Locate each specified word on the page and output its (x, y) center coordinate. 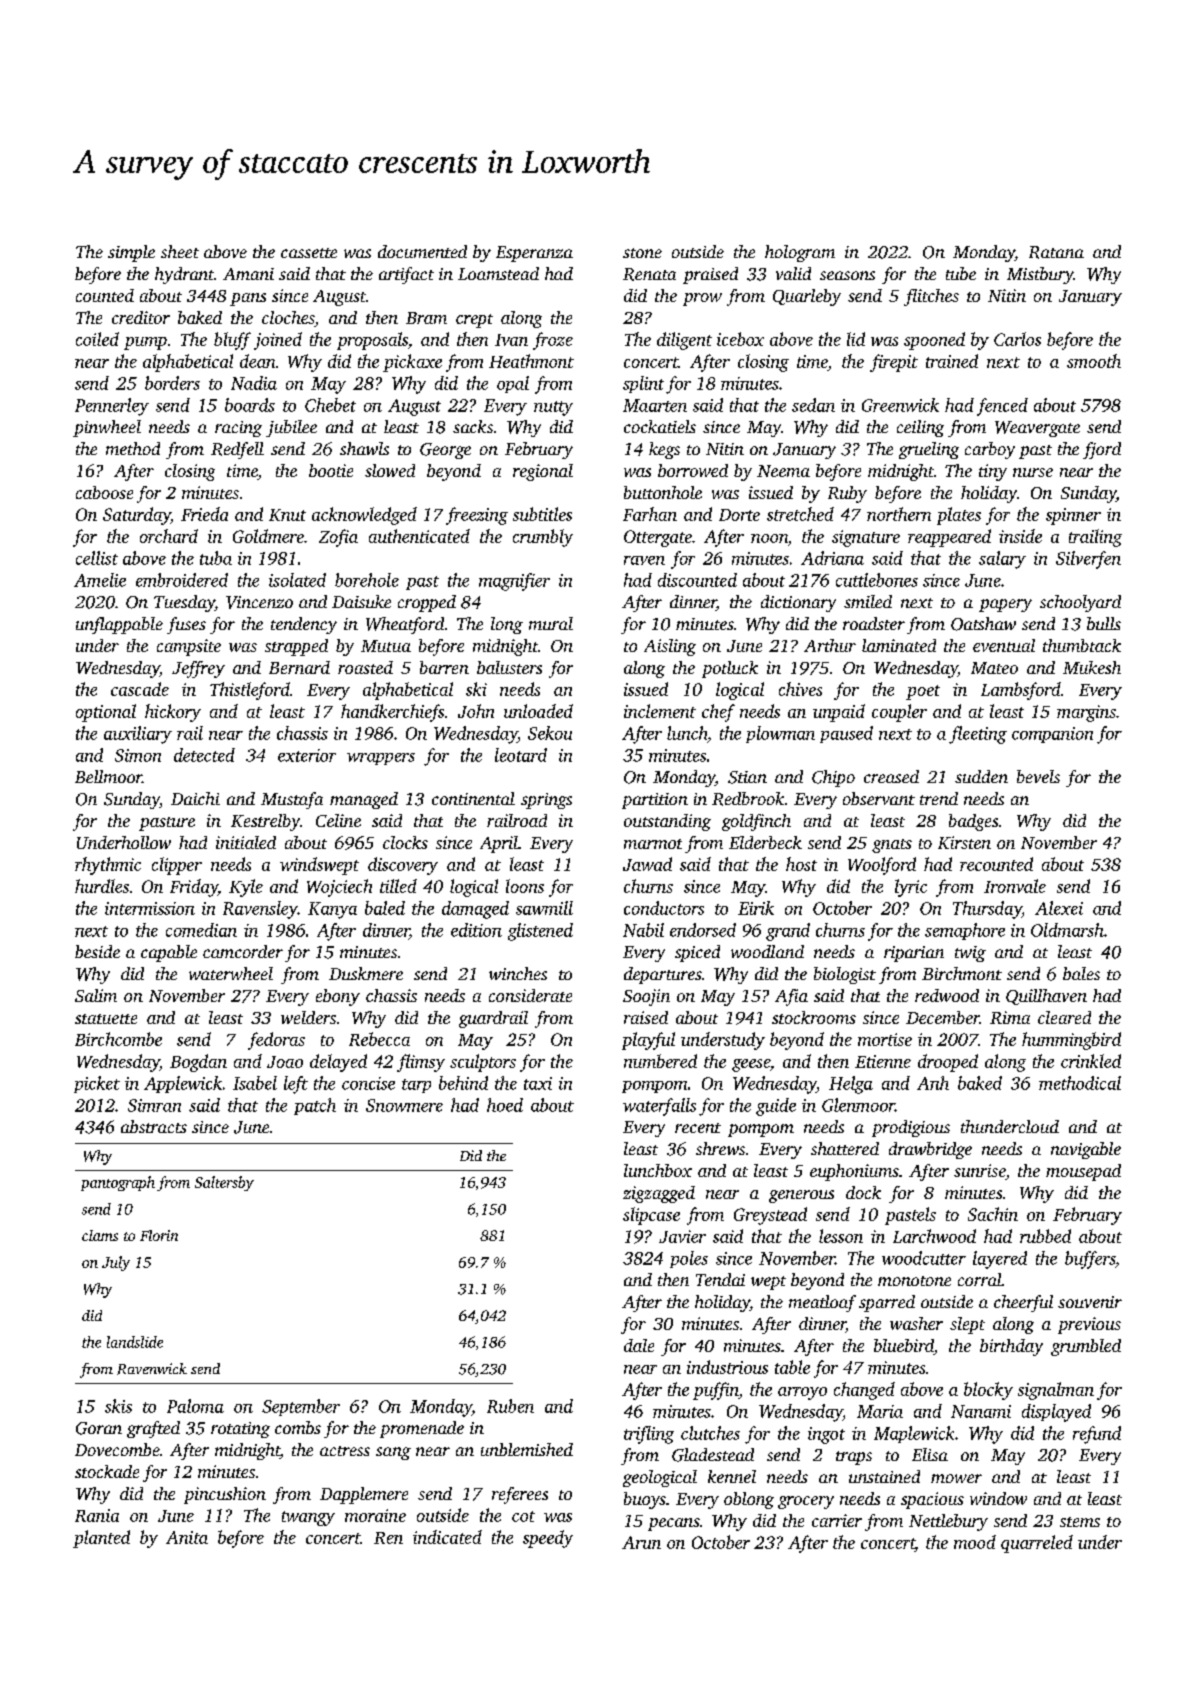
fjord (1102, 450)
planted (101, 1539)
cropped (427, 603)
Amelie (100, 580)
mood (975, 1542)
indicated (447, 1537)
